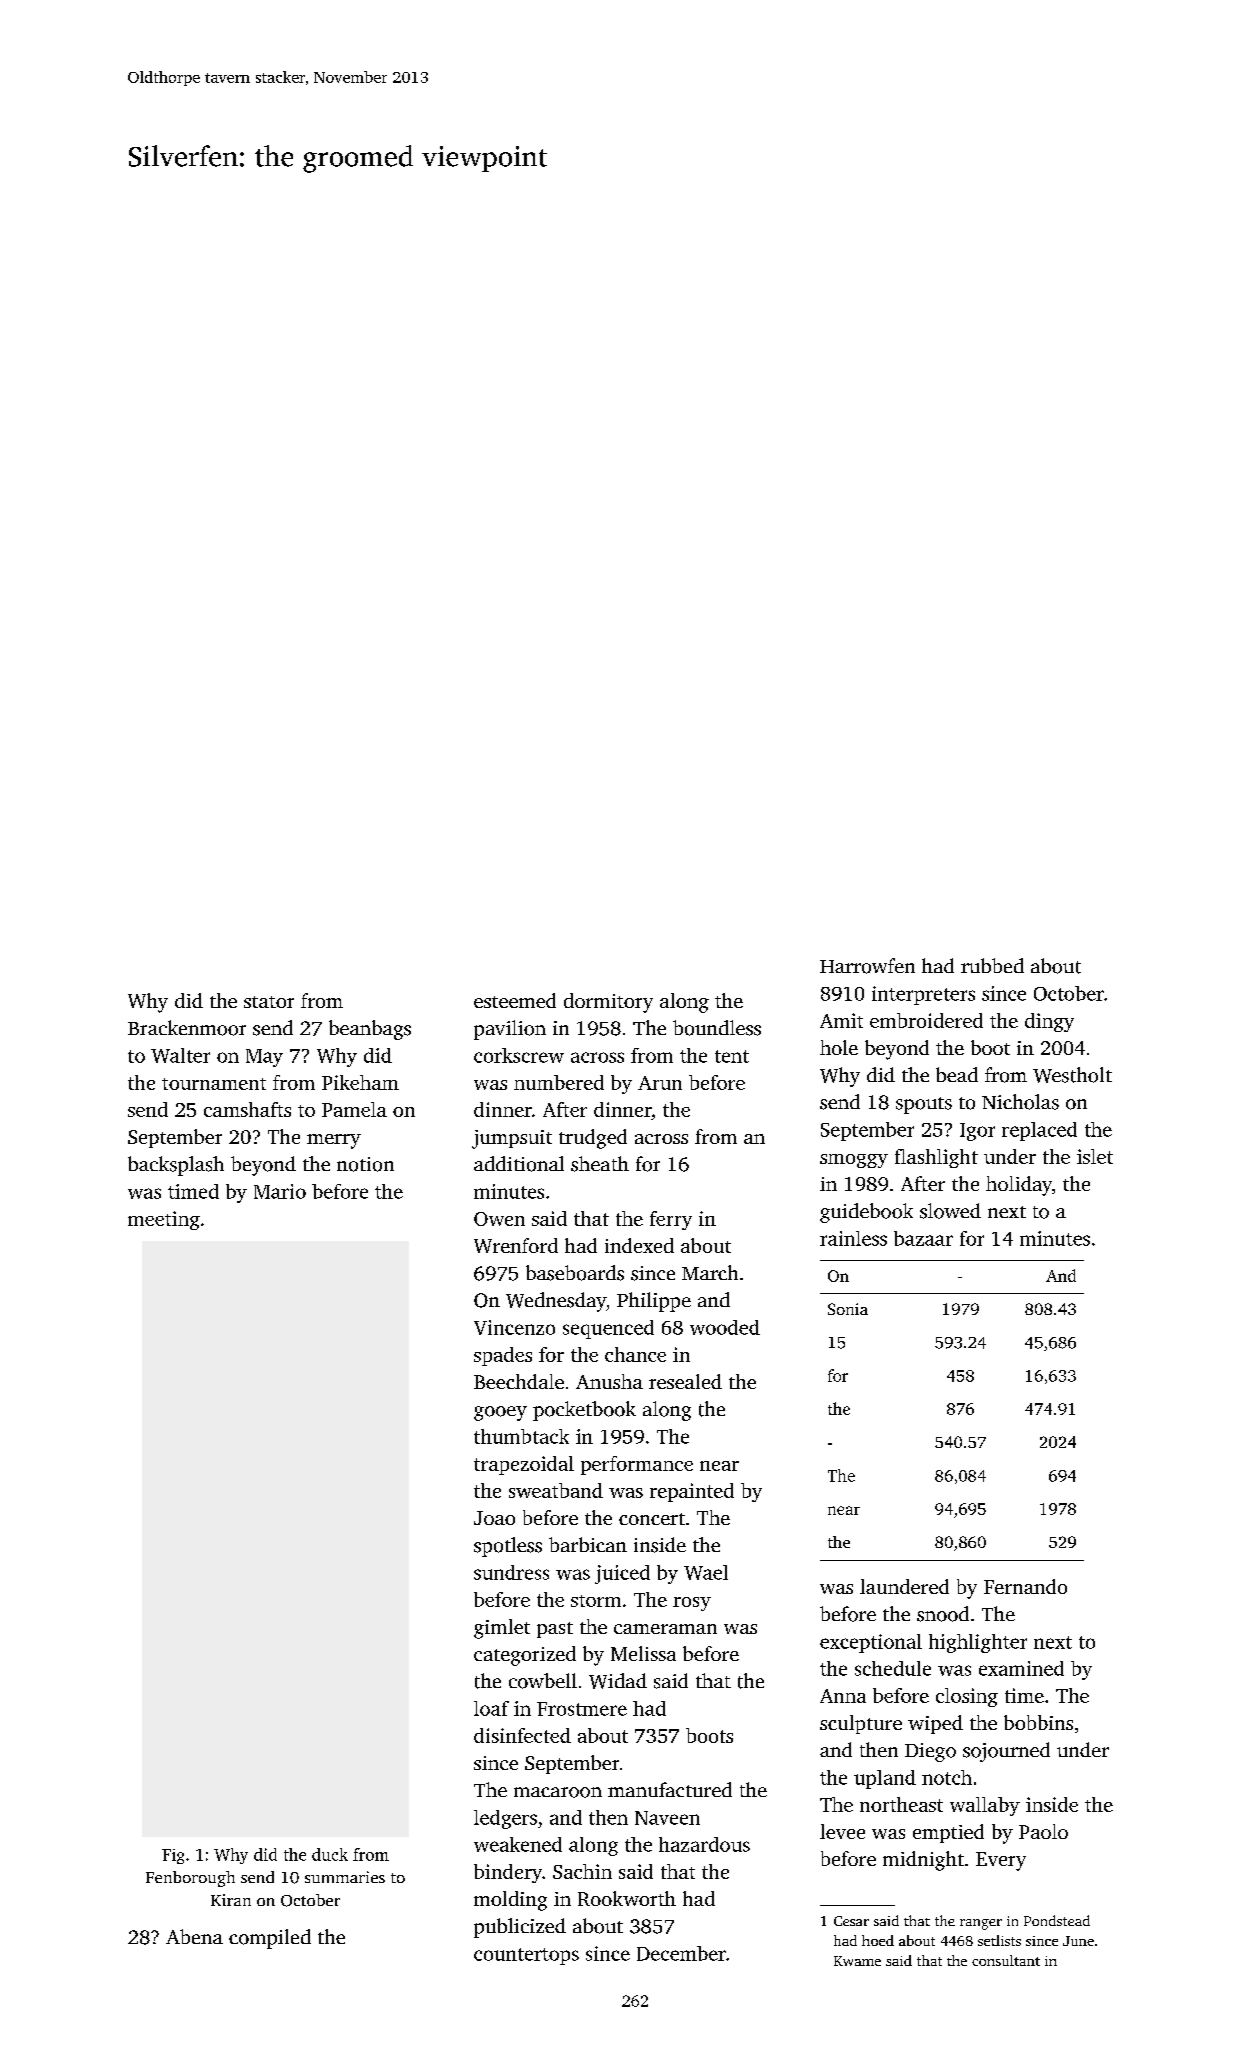  I want to click on rubbed, so click(992, 965).
